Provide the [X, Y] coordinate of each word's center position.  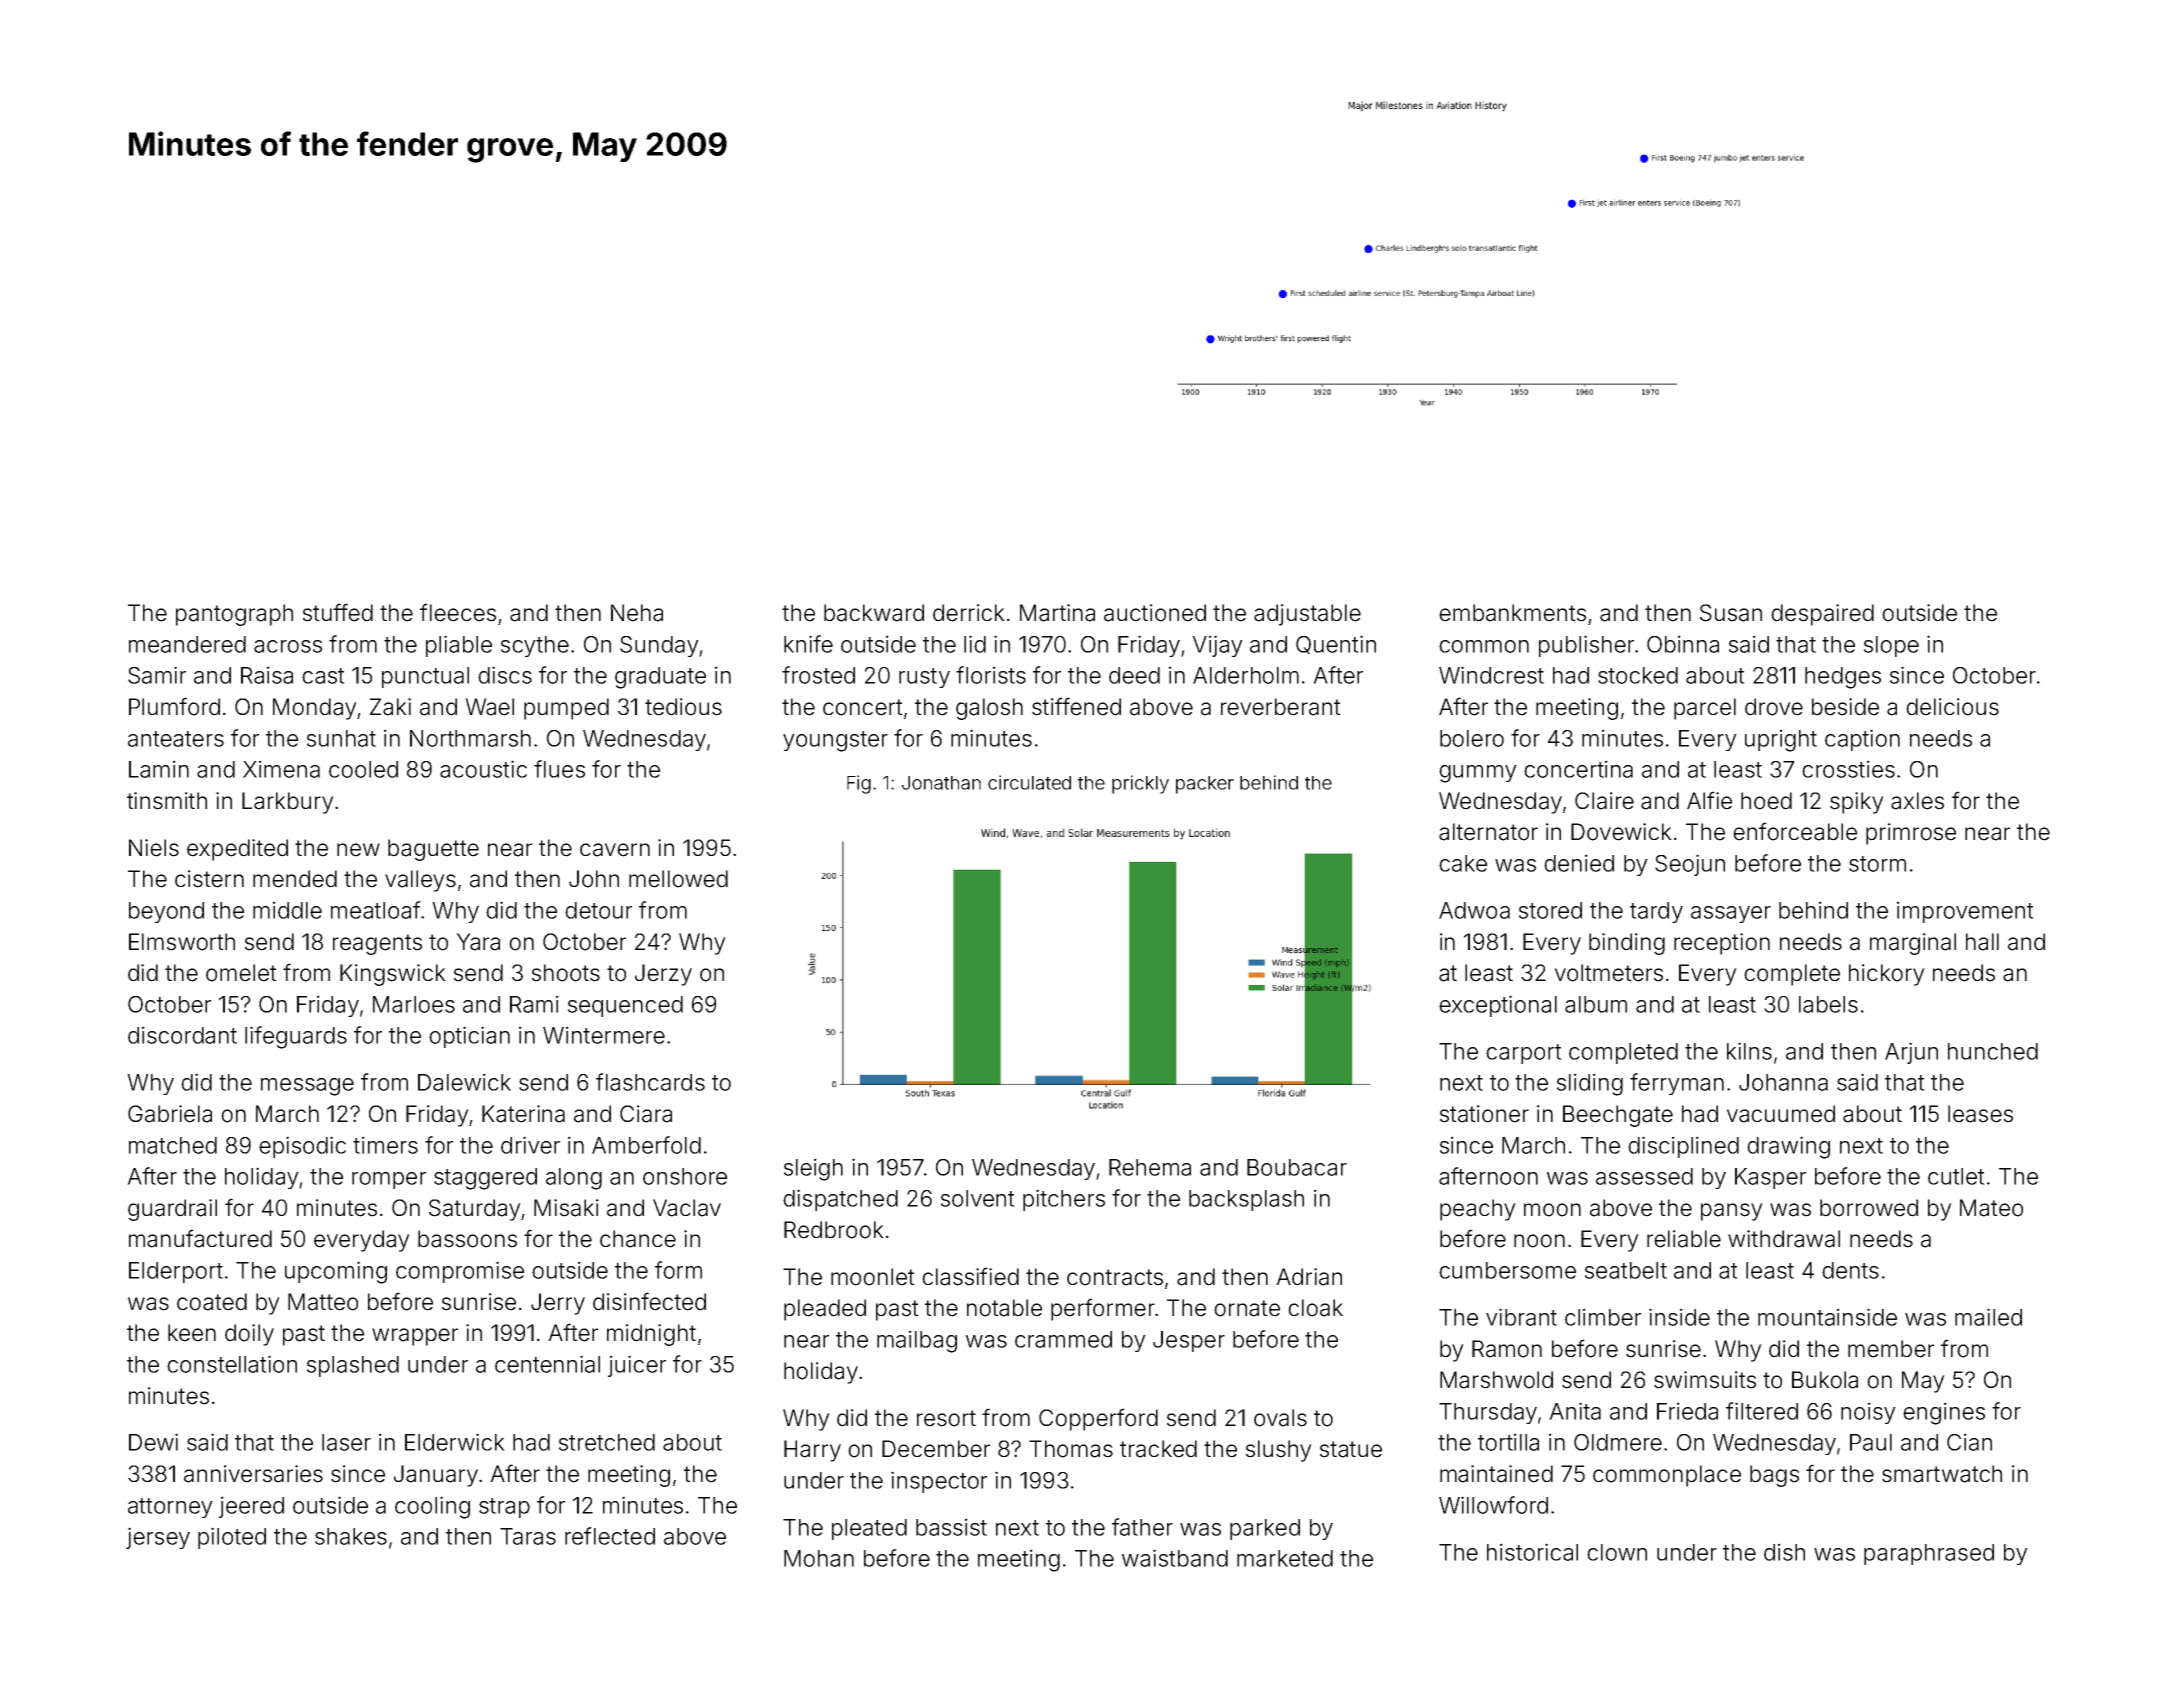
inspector [939, 1482]
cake [1463, 863]
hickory [1887, 975]
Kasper [1770, 1178]
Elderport [176, 1272]
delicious [1952, 707]
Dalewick [464, 1082]
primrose [1911, 834]
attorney [170, 1508]
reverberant [1281, 707]
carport [1524, 1054]
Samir [157, 675]
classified [970, 1276]
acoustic [483, 769]
